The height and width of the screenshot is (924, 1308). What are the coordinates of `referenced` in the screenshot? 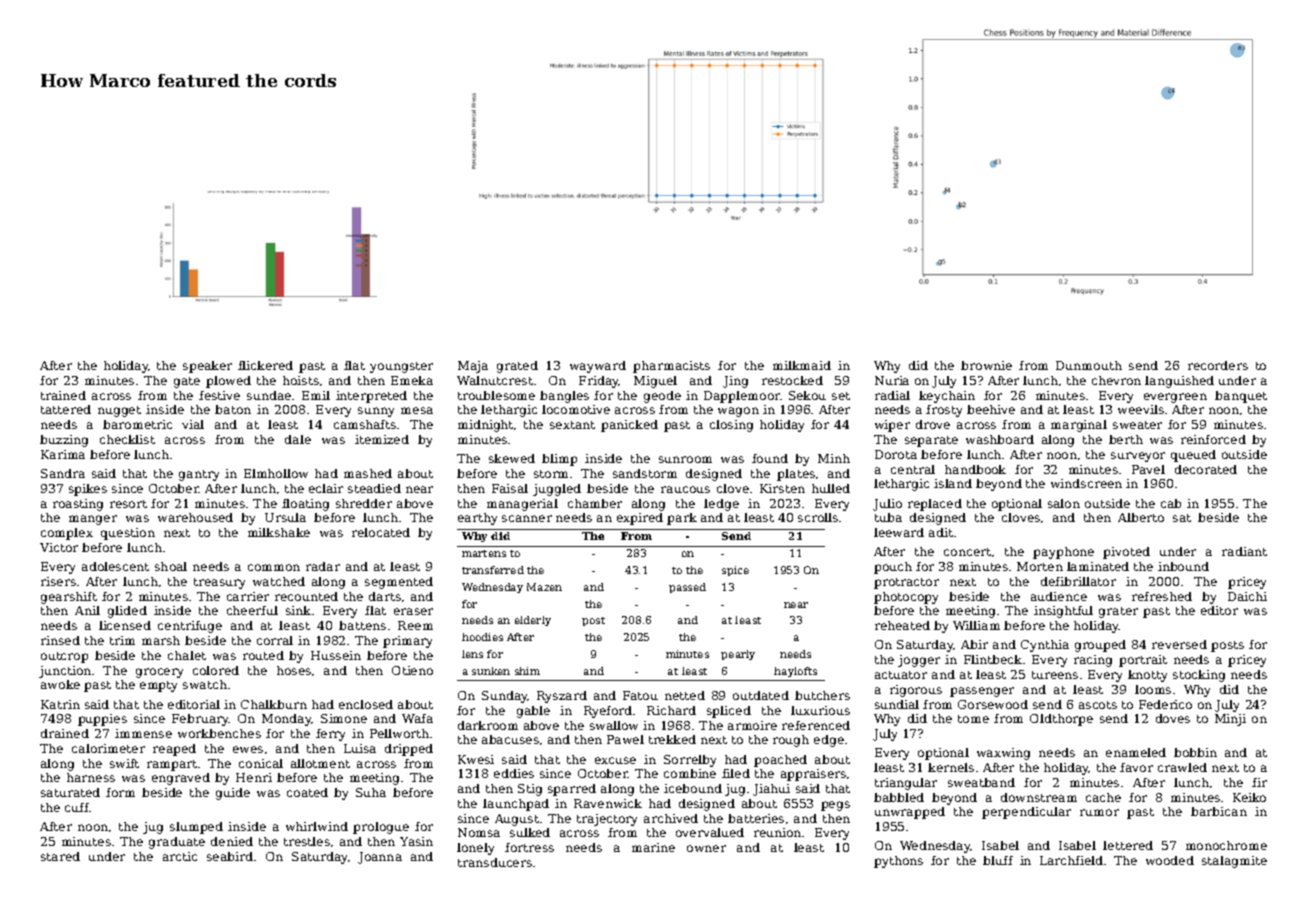 It's located at (816, 725).
